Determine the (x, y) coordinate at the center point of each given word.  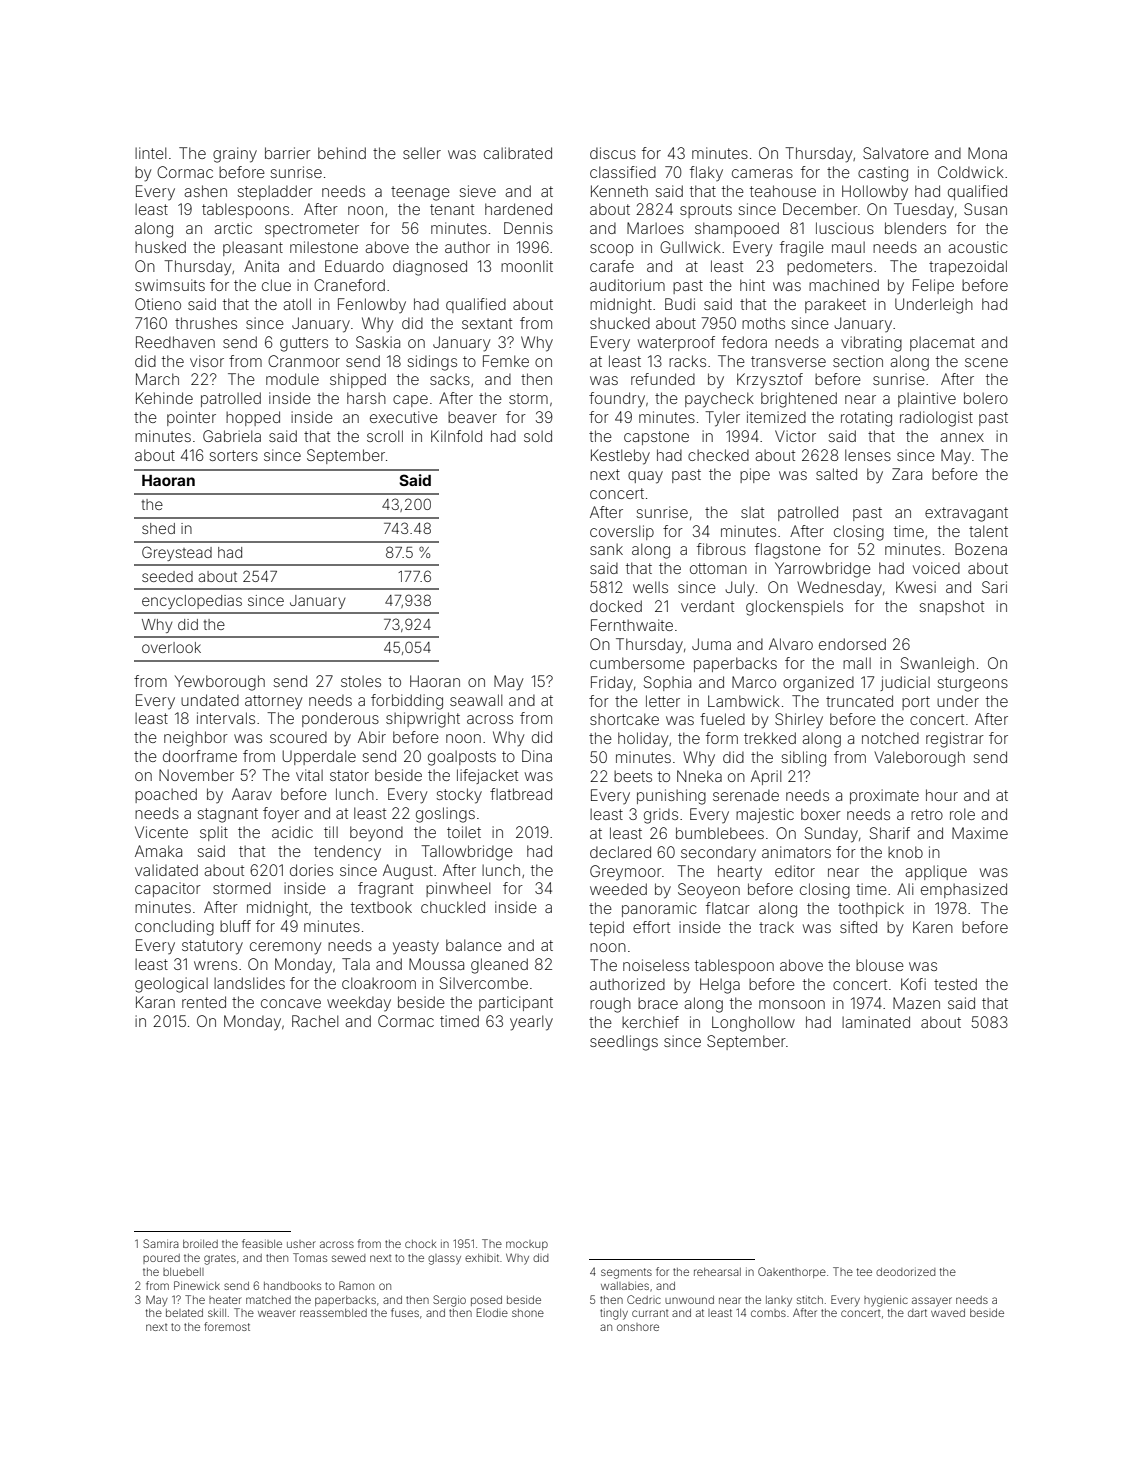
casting (883, 174)
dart (917, 1313)
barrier (288, 153)
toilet (464, 832)
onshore (638, 1327)
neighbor (196, 739)
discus (613, 153)
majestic (765, 815)
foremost (227, 1326)
